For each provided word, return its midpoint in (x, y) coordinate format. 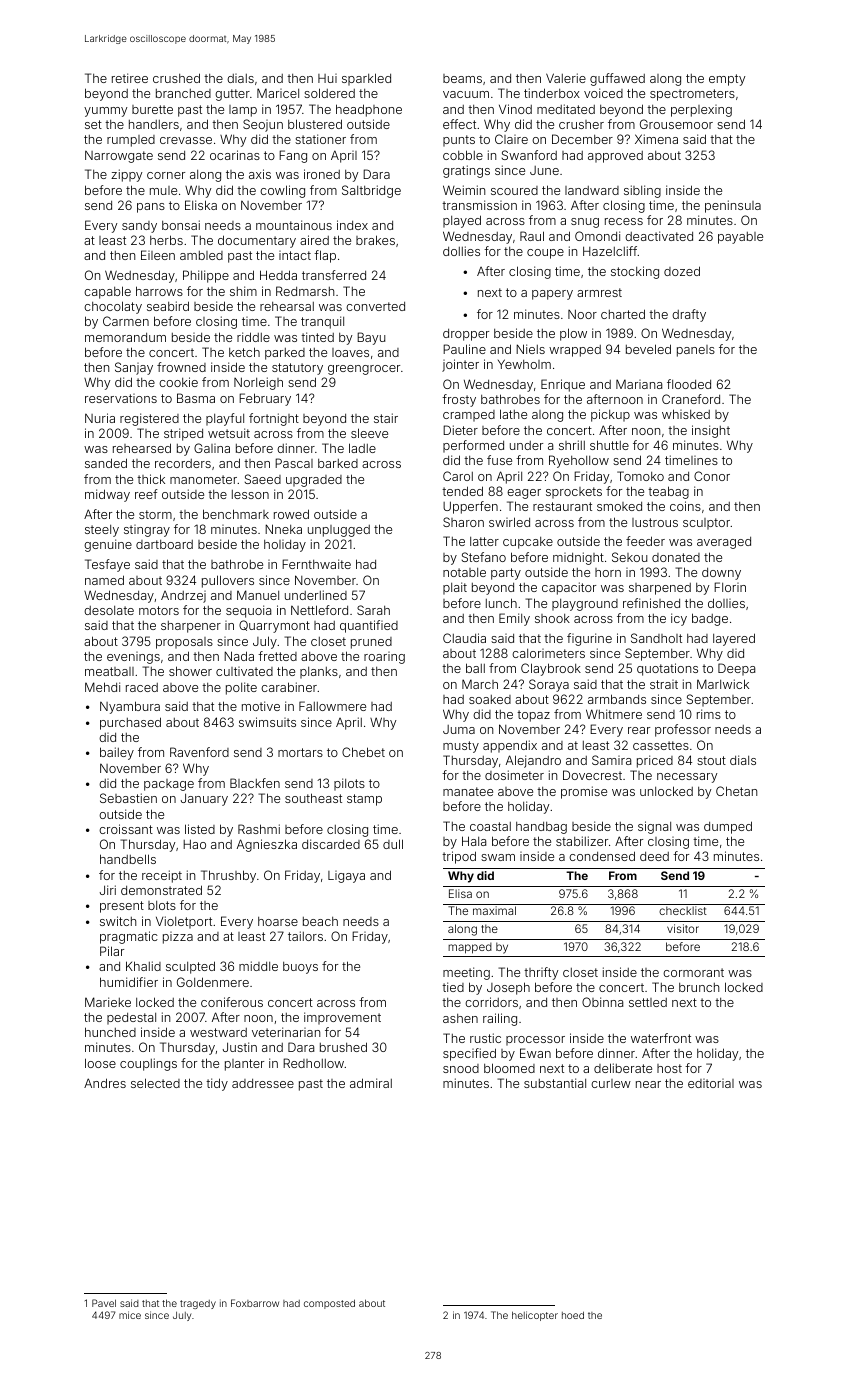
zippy (126, 175)
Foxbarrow (255, 1303)
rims (709, 714)
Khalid (143, 966)
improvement (342, 1018)
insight (711, 431)
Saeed (263, 479)
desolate (109, 610)
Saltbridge (371, 191)
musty (461, 747)
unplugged (339, 531)
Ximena (656, 139)
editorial (711, 1083)
